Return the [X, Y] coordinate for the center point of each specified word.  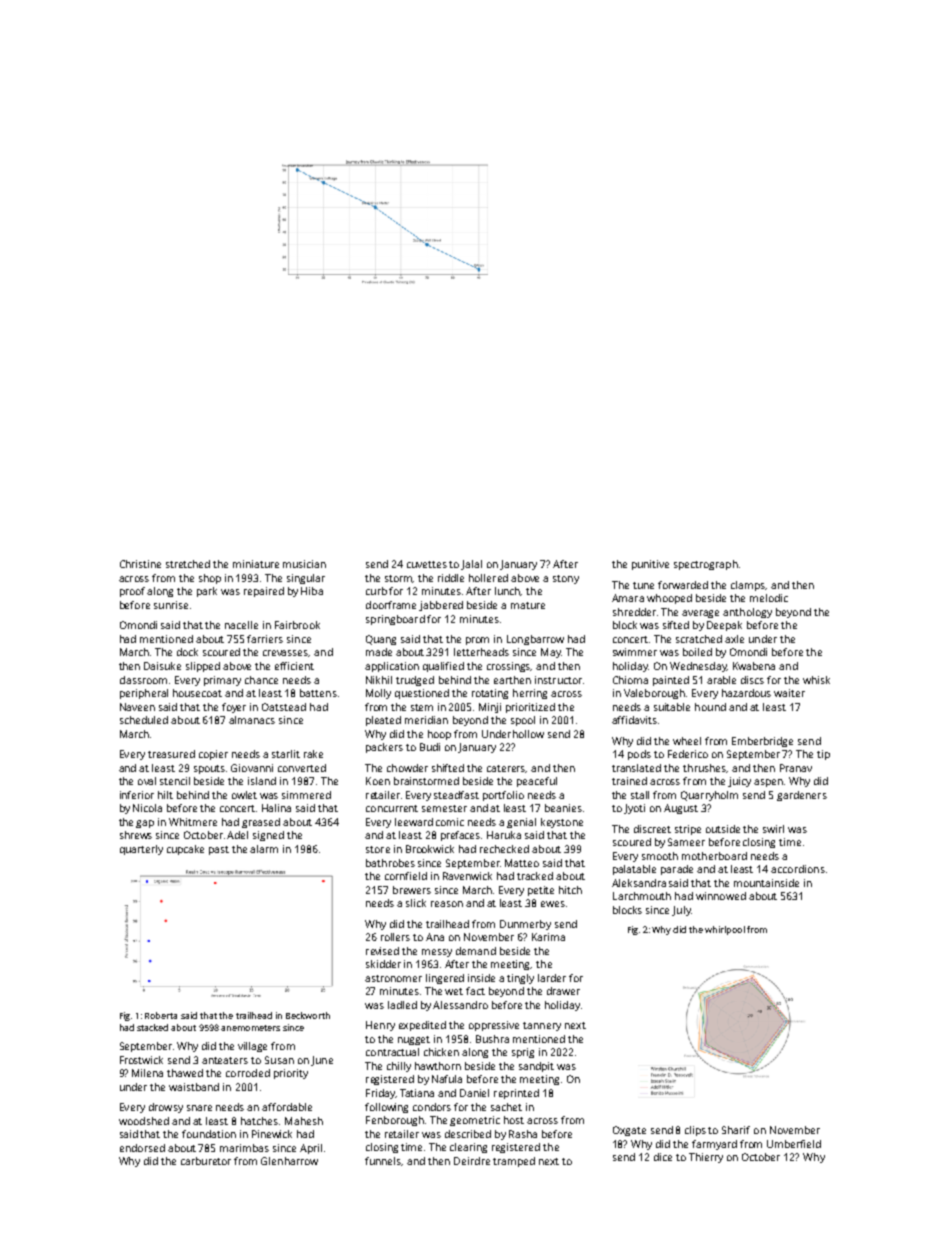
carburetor [206, 1161]
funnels [383, 1161]
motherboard [714, 856]
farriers [265, 639]
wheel [687, 741]
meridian [426, 720]
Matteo [522, 863]
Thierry [706, 1158]
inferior [137, 795]
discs [752, 680]
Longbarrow [535, 640]
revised [382, 951]
